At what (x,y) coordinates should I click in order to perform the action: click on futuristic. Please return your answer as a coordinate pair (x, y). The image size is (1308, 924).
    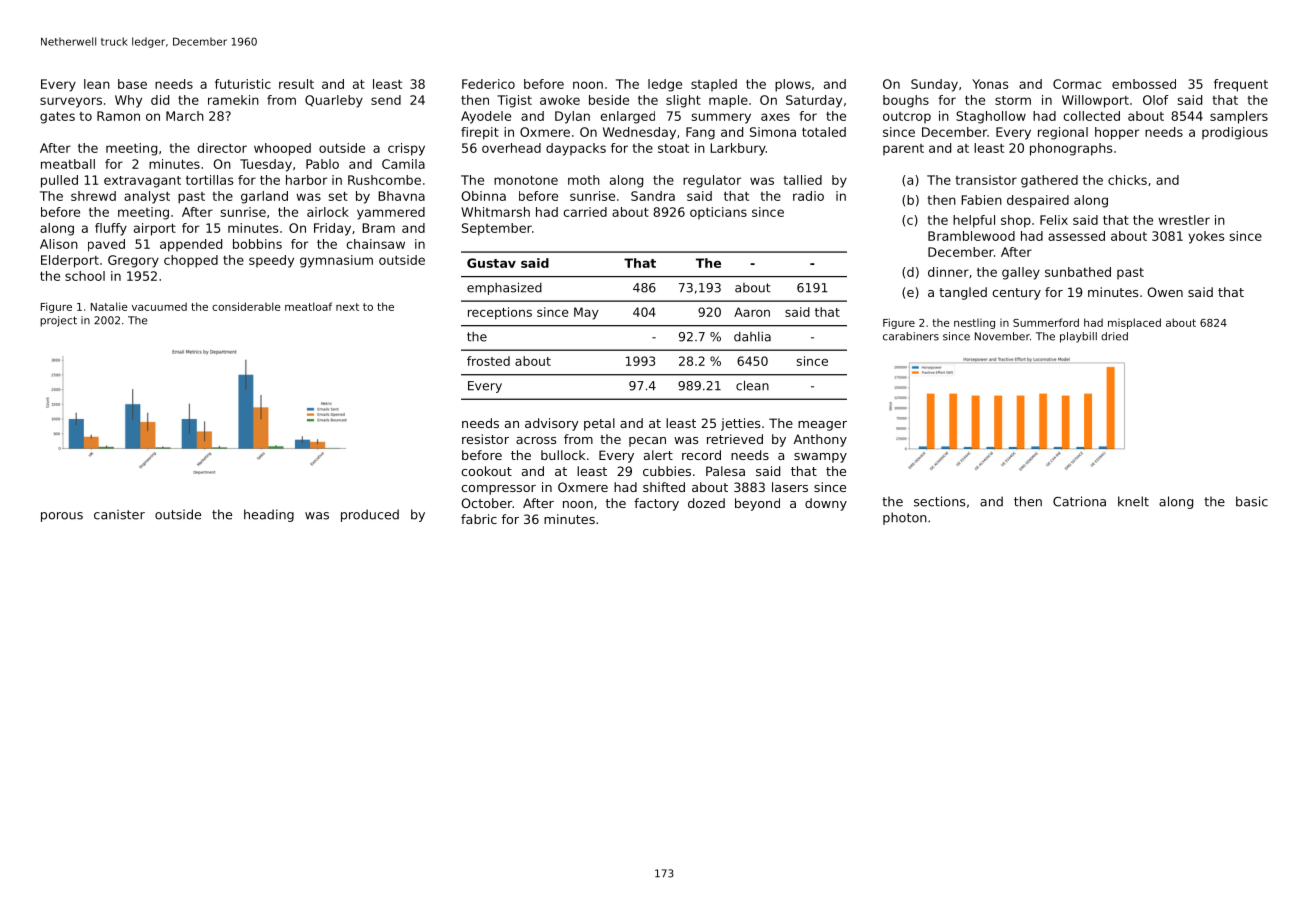
    Looking at the image, I should click on (243, 84).
